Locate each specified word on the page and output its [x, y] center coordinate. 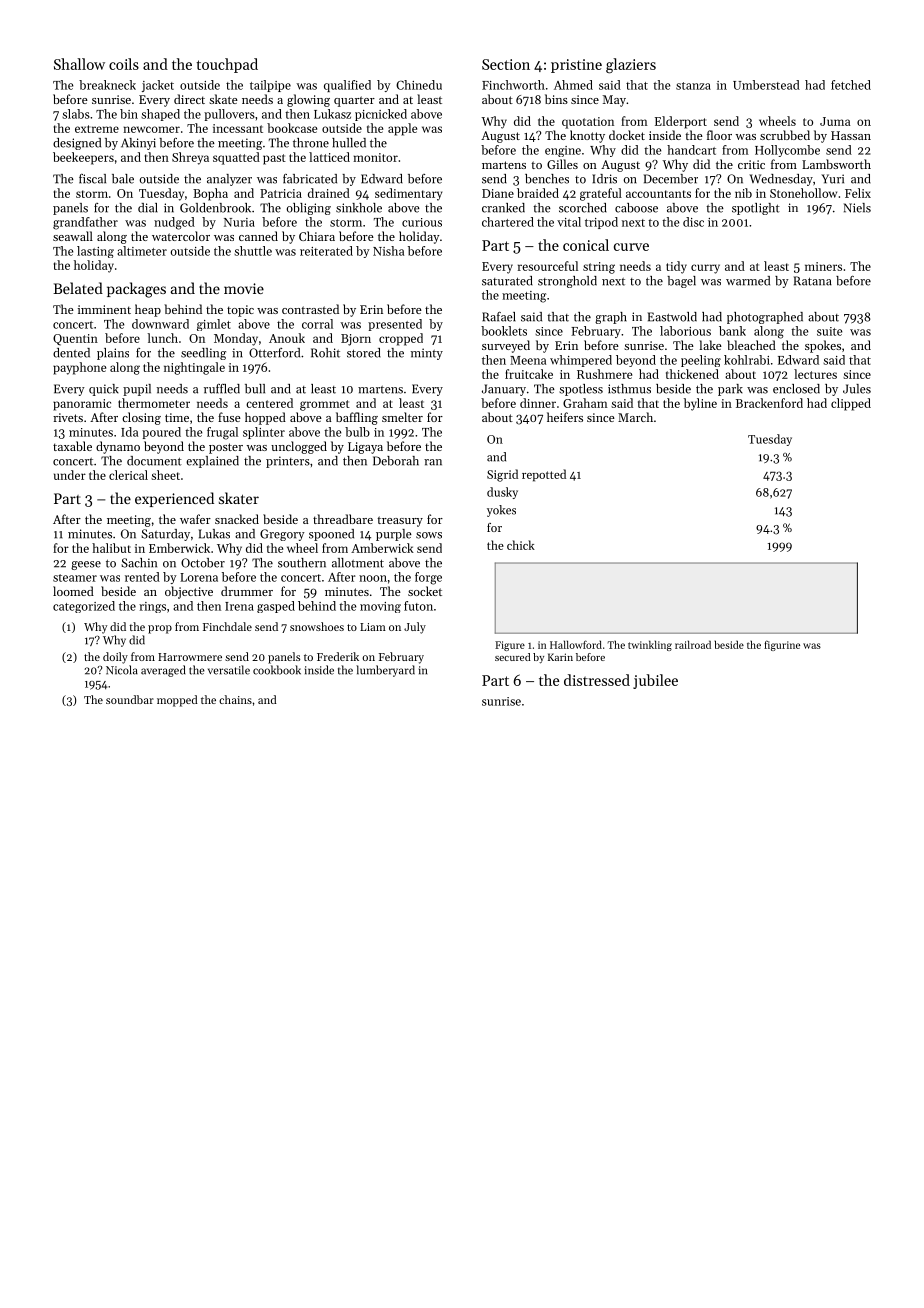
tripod [601, 223]
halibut [111, 548]
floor [719, 135]
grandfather [85, 223]
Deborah [396, 461]
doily [115, 658]
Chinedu [419, 85]
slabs [76, 114]
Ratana [813, 281]
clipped [851, 404]
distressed [597, 680]
